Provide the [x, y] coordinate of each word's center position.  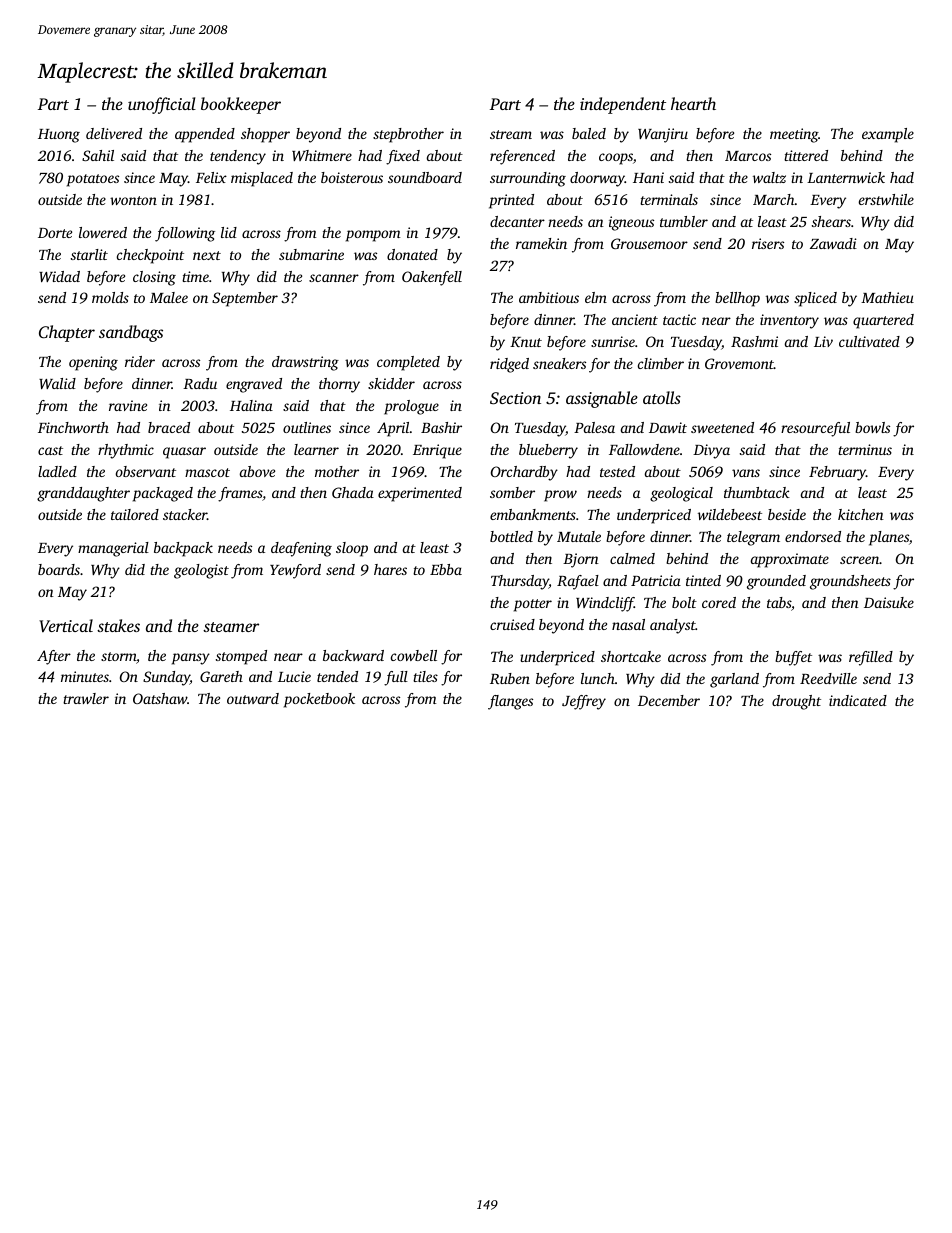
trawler [86, 698]
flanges [510, 702]
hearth [693, 103]
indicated [858, 700]
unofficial [162, 105]
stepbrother [408, 135]
